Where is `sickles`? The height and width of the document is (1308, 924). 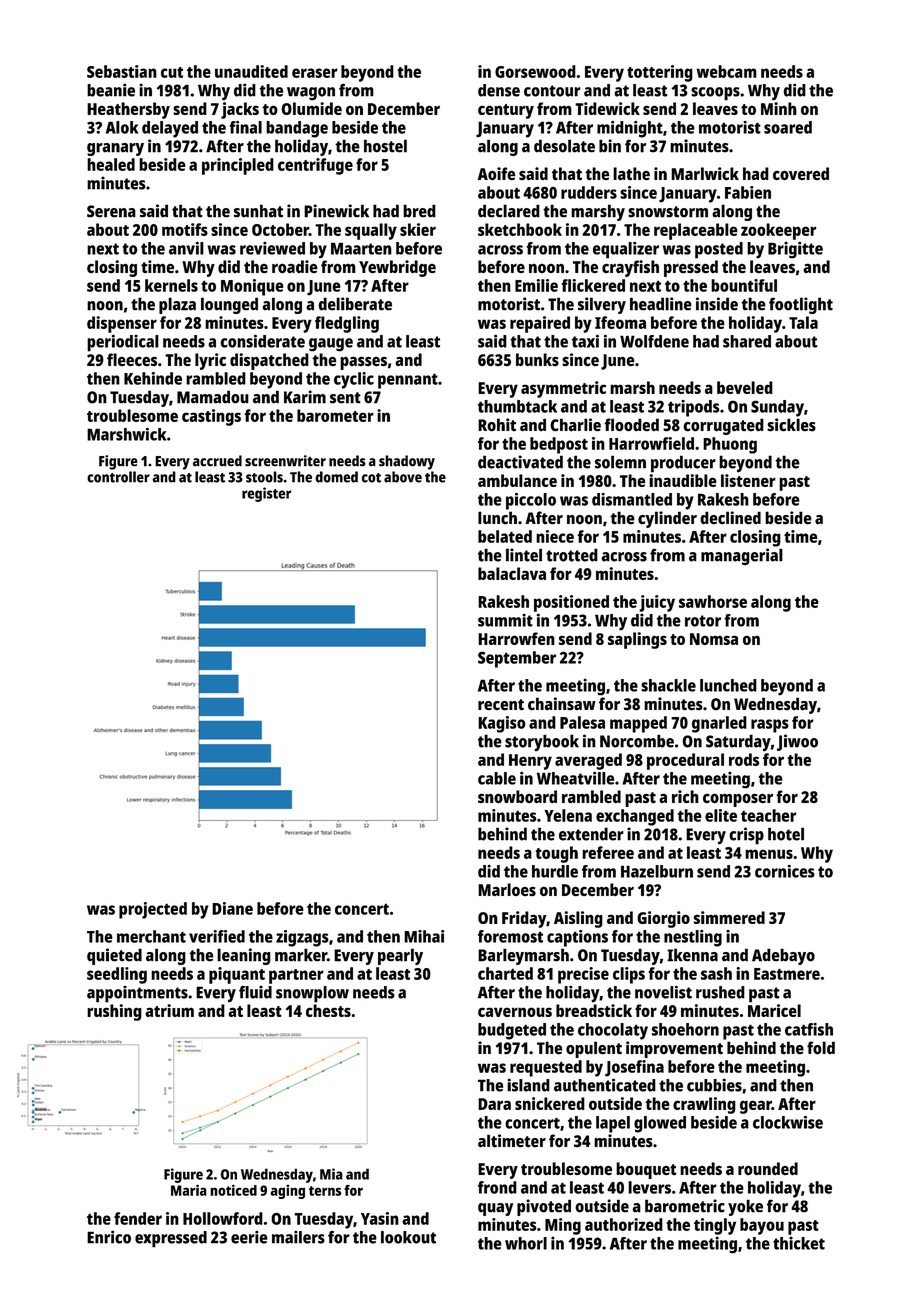 sickles is located at coordinates (791, 425).
